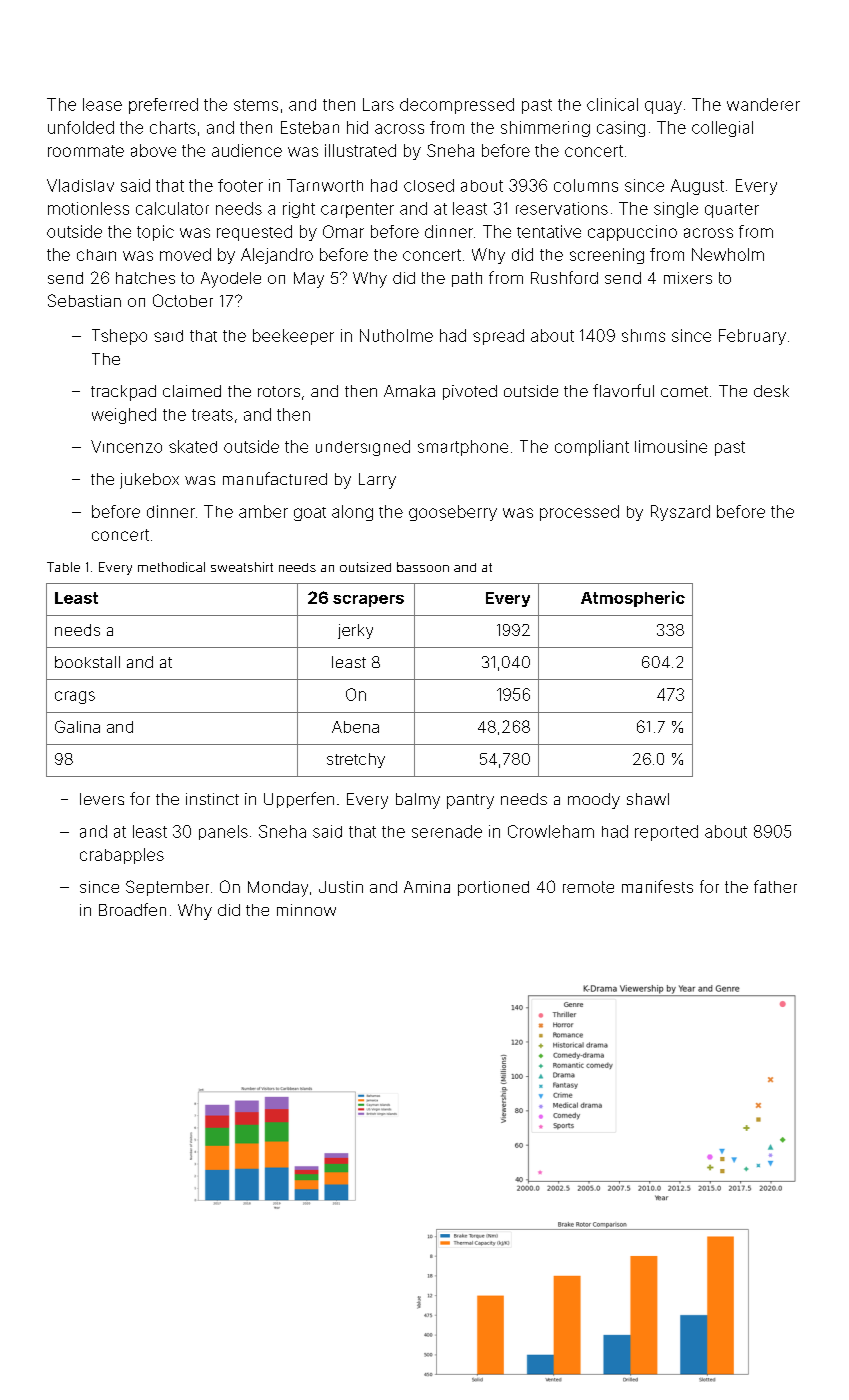 This screenshot has width=849, height=1400. What do you see at coordinates (621, 129) in the screenshot?
I see `casing` at bounding box center [621, 129].
